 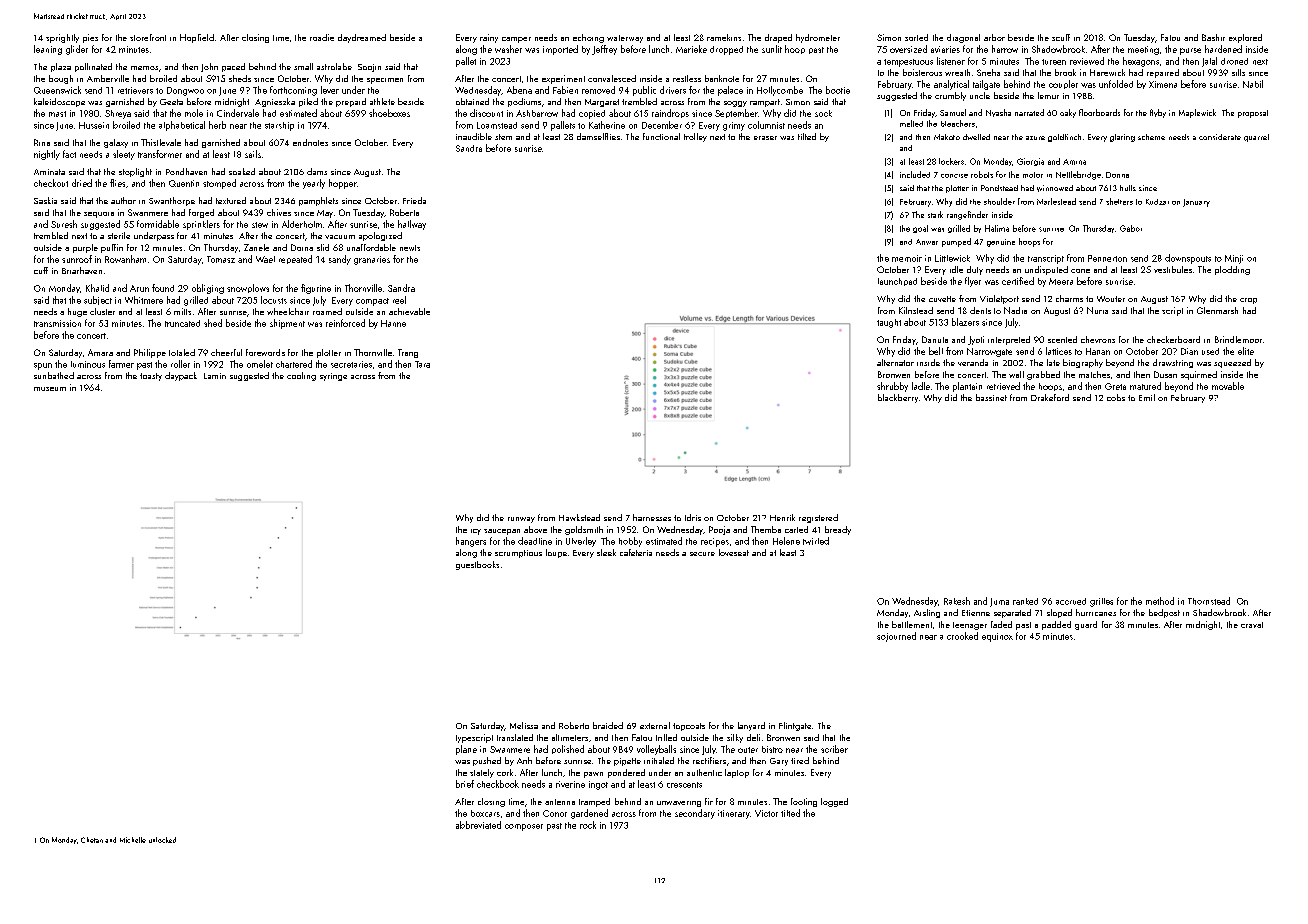 What do you see at coordinates (636, 552) in the screenshot?
I see `cafeteria` at bounding box center [636, 552].
